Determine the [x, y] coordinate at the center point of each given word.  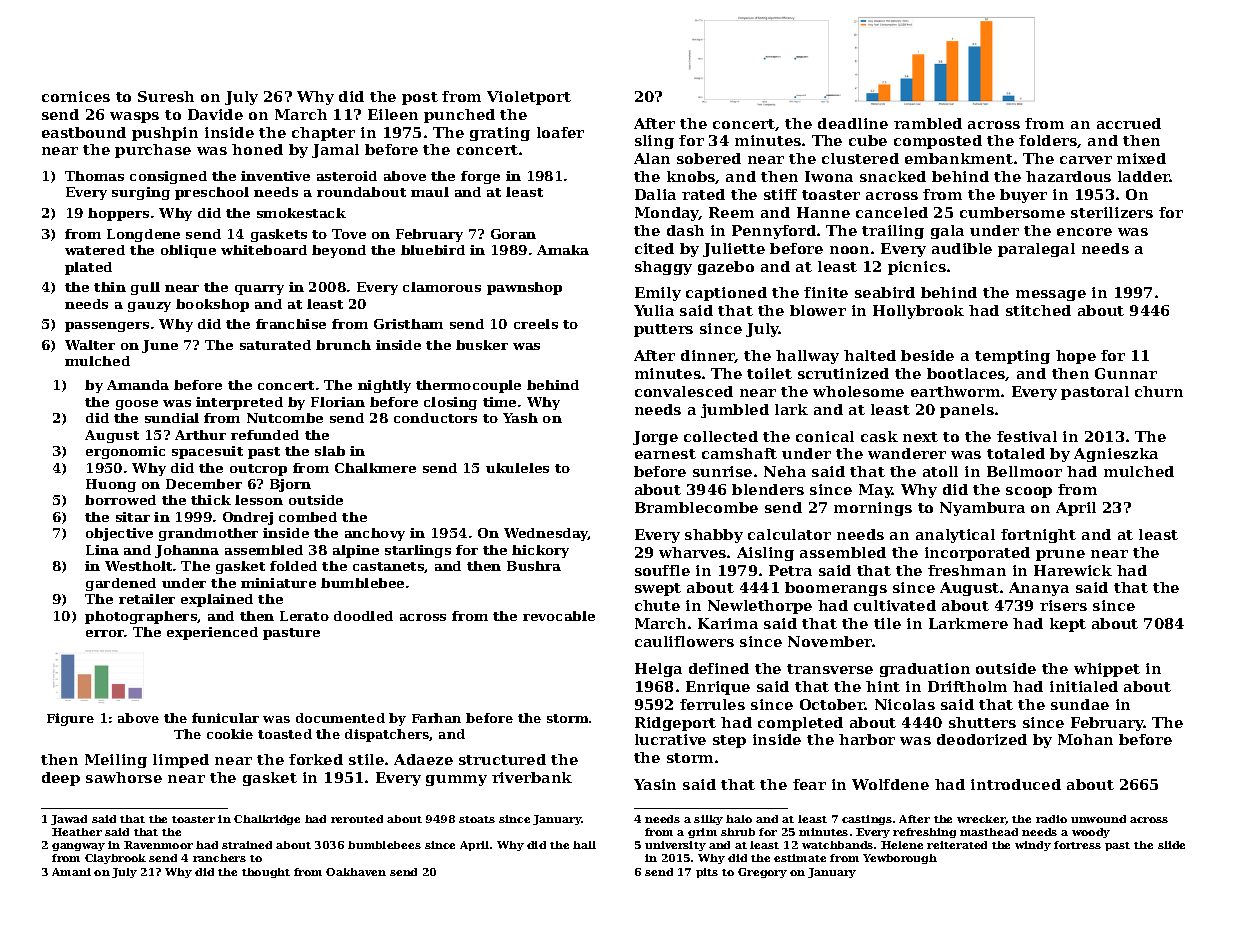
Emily [658, 294]
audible [962, 248]
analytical [955, 536]
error [105, 633]
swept [658, 589]
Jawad [69, 820]
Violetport [529, 98]
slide [1171, 845]
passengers [107, 327]
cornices [76, 96]
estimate [800, 858]
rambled [928, 123]
